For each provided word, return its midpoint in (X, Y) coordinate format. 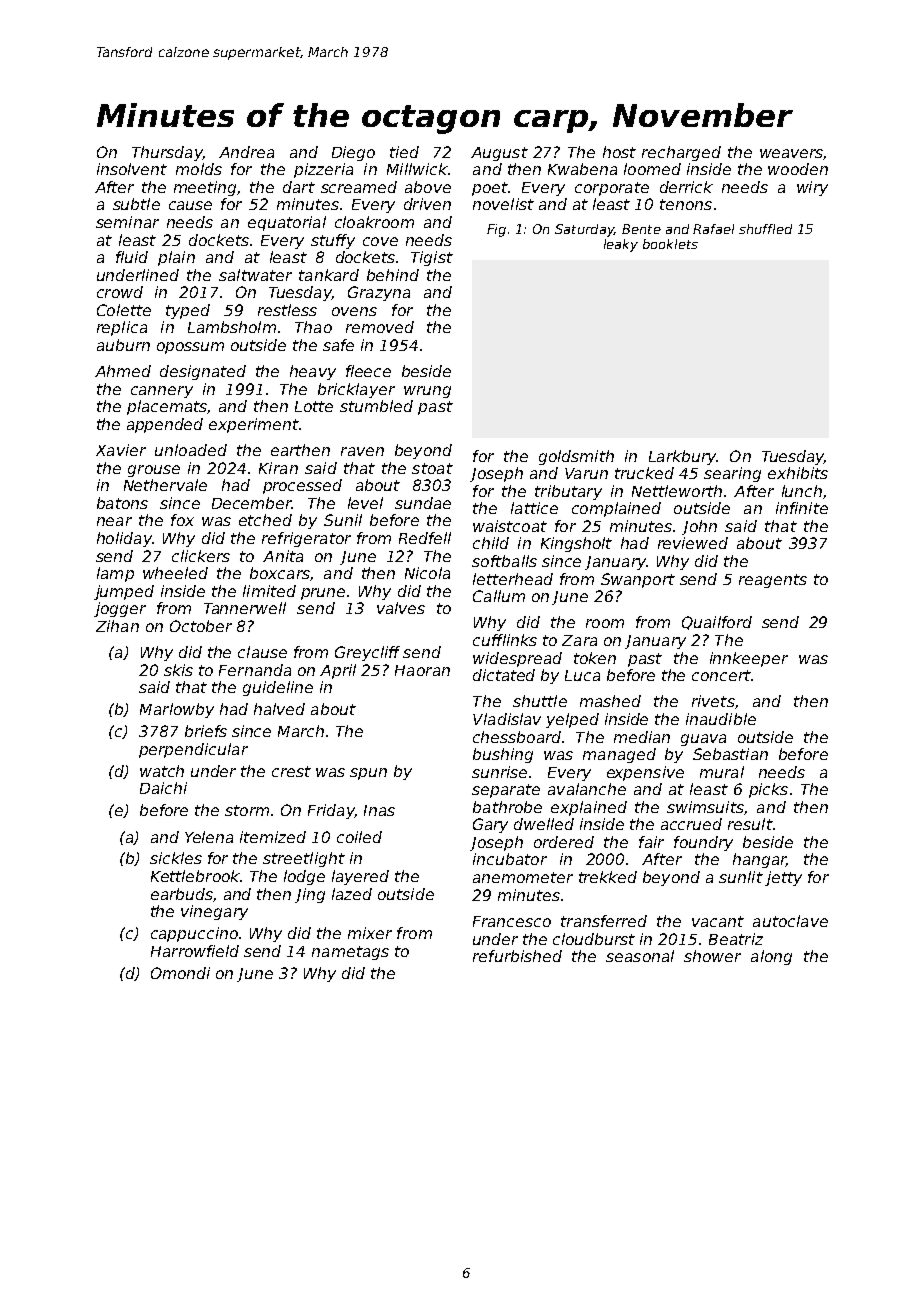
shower (712, 956)
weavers (791, 153)
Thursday (167, 153)
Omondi (180, 973)
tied (404, 152)
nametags (350, 953)
